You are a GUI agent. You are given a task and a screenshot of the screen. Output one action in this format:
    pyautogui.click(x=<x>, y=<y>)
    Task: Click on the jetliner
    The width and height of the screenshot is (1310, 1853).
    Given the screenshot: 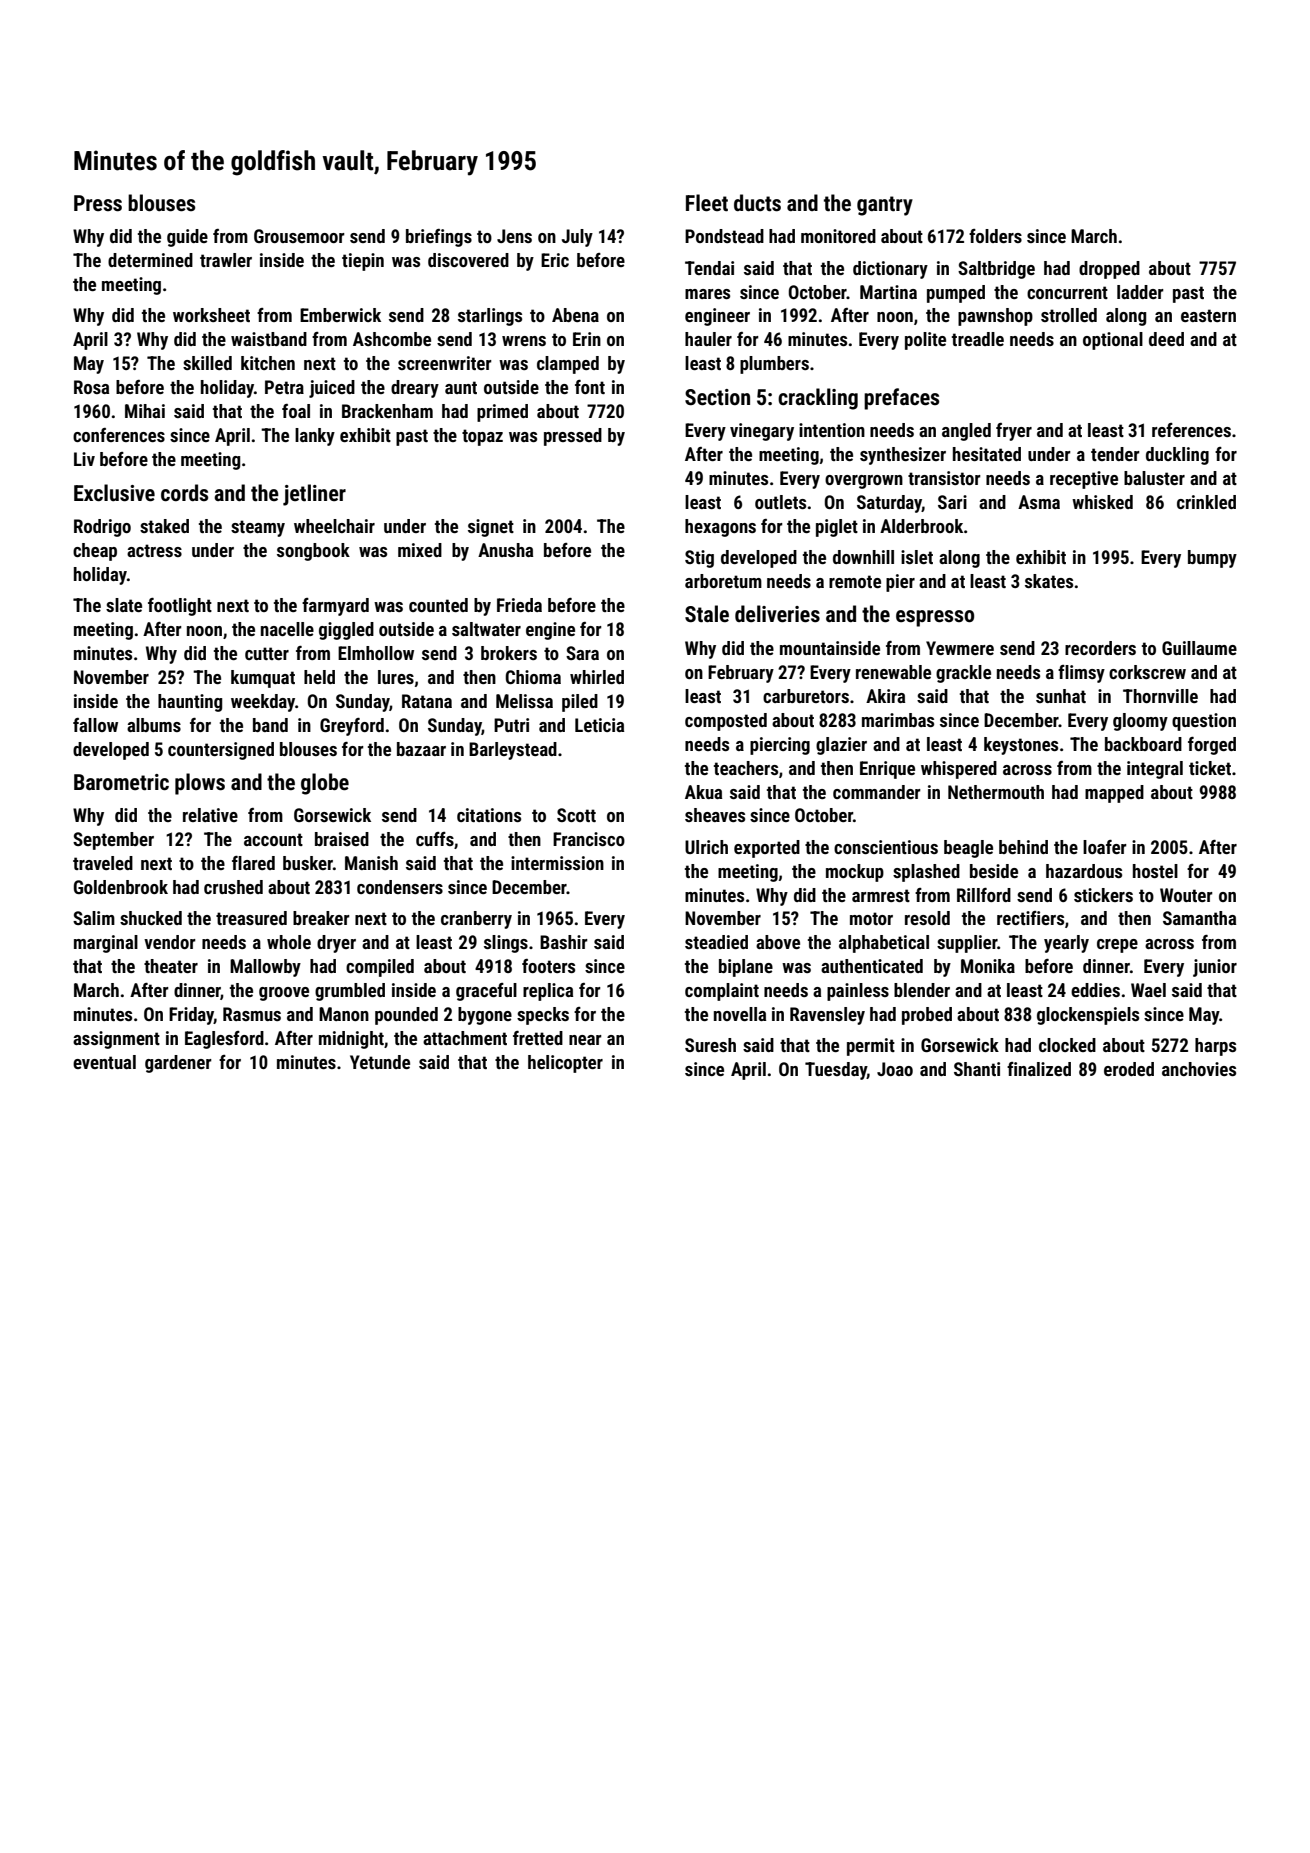 What is the action you would take?
    pyautogui.click(x=314, y=495)
